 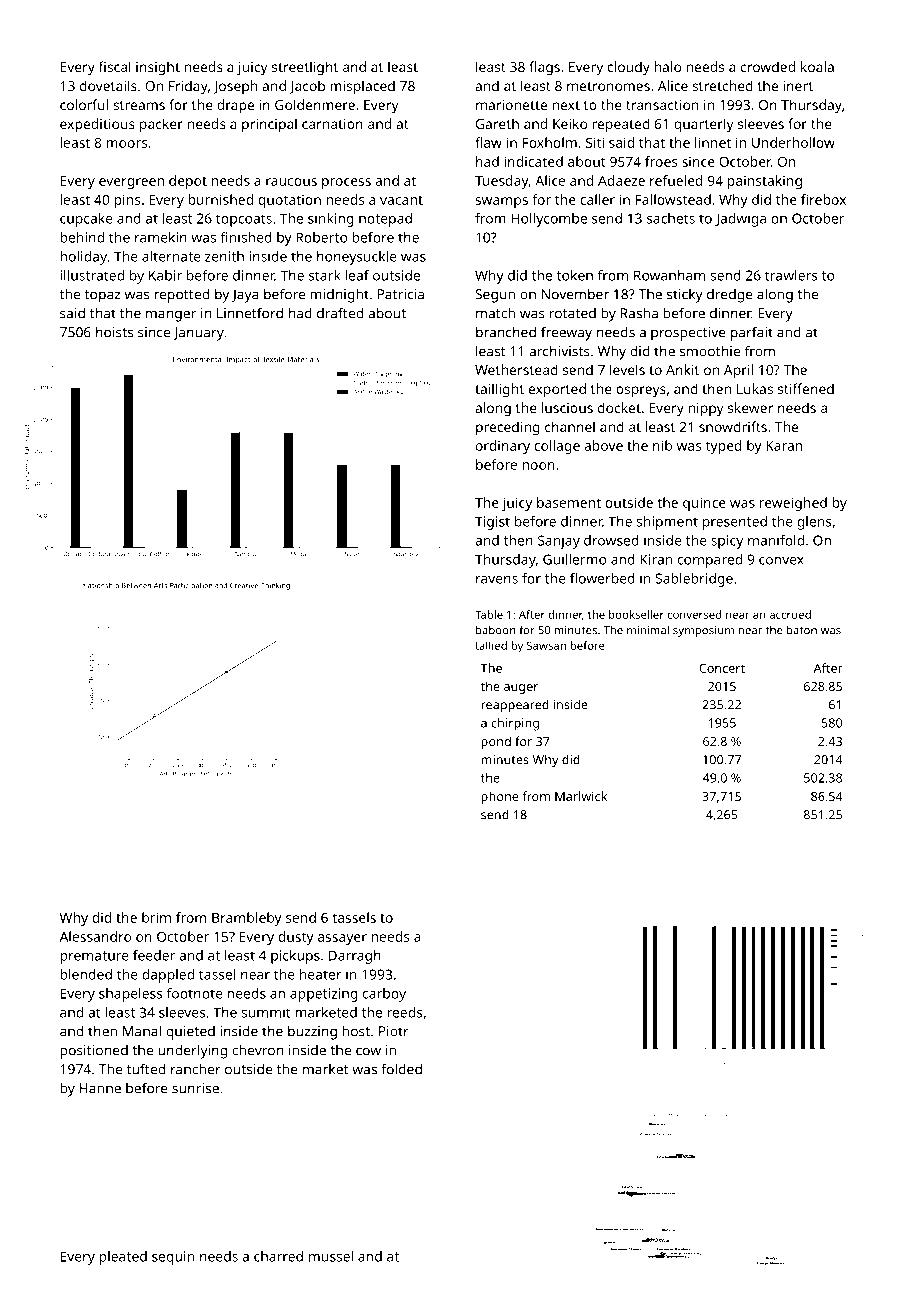 I want to click on brim, so click(x=156, y=917).
